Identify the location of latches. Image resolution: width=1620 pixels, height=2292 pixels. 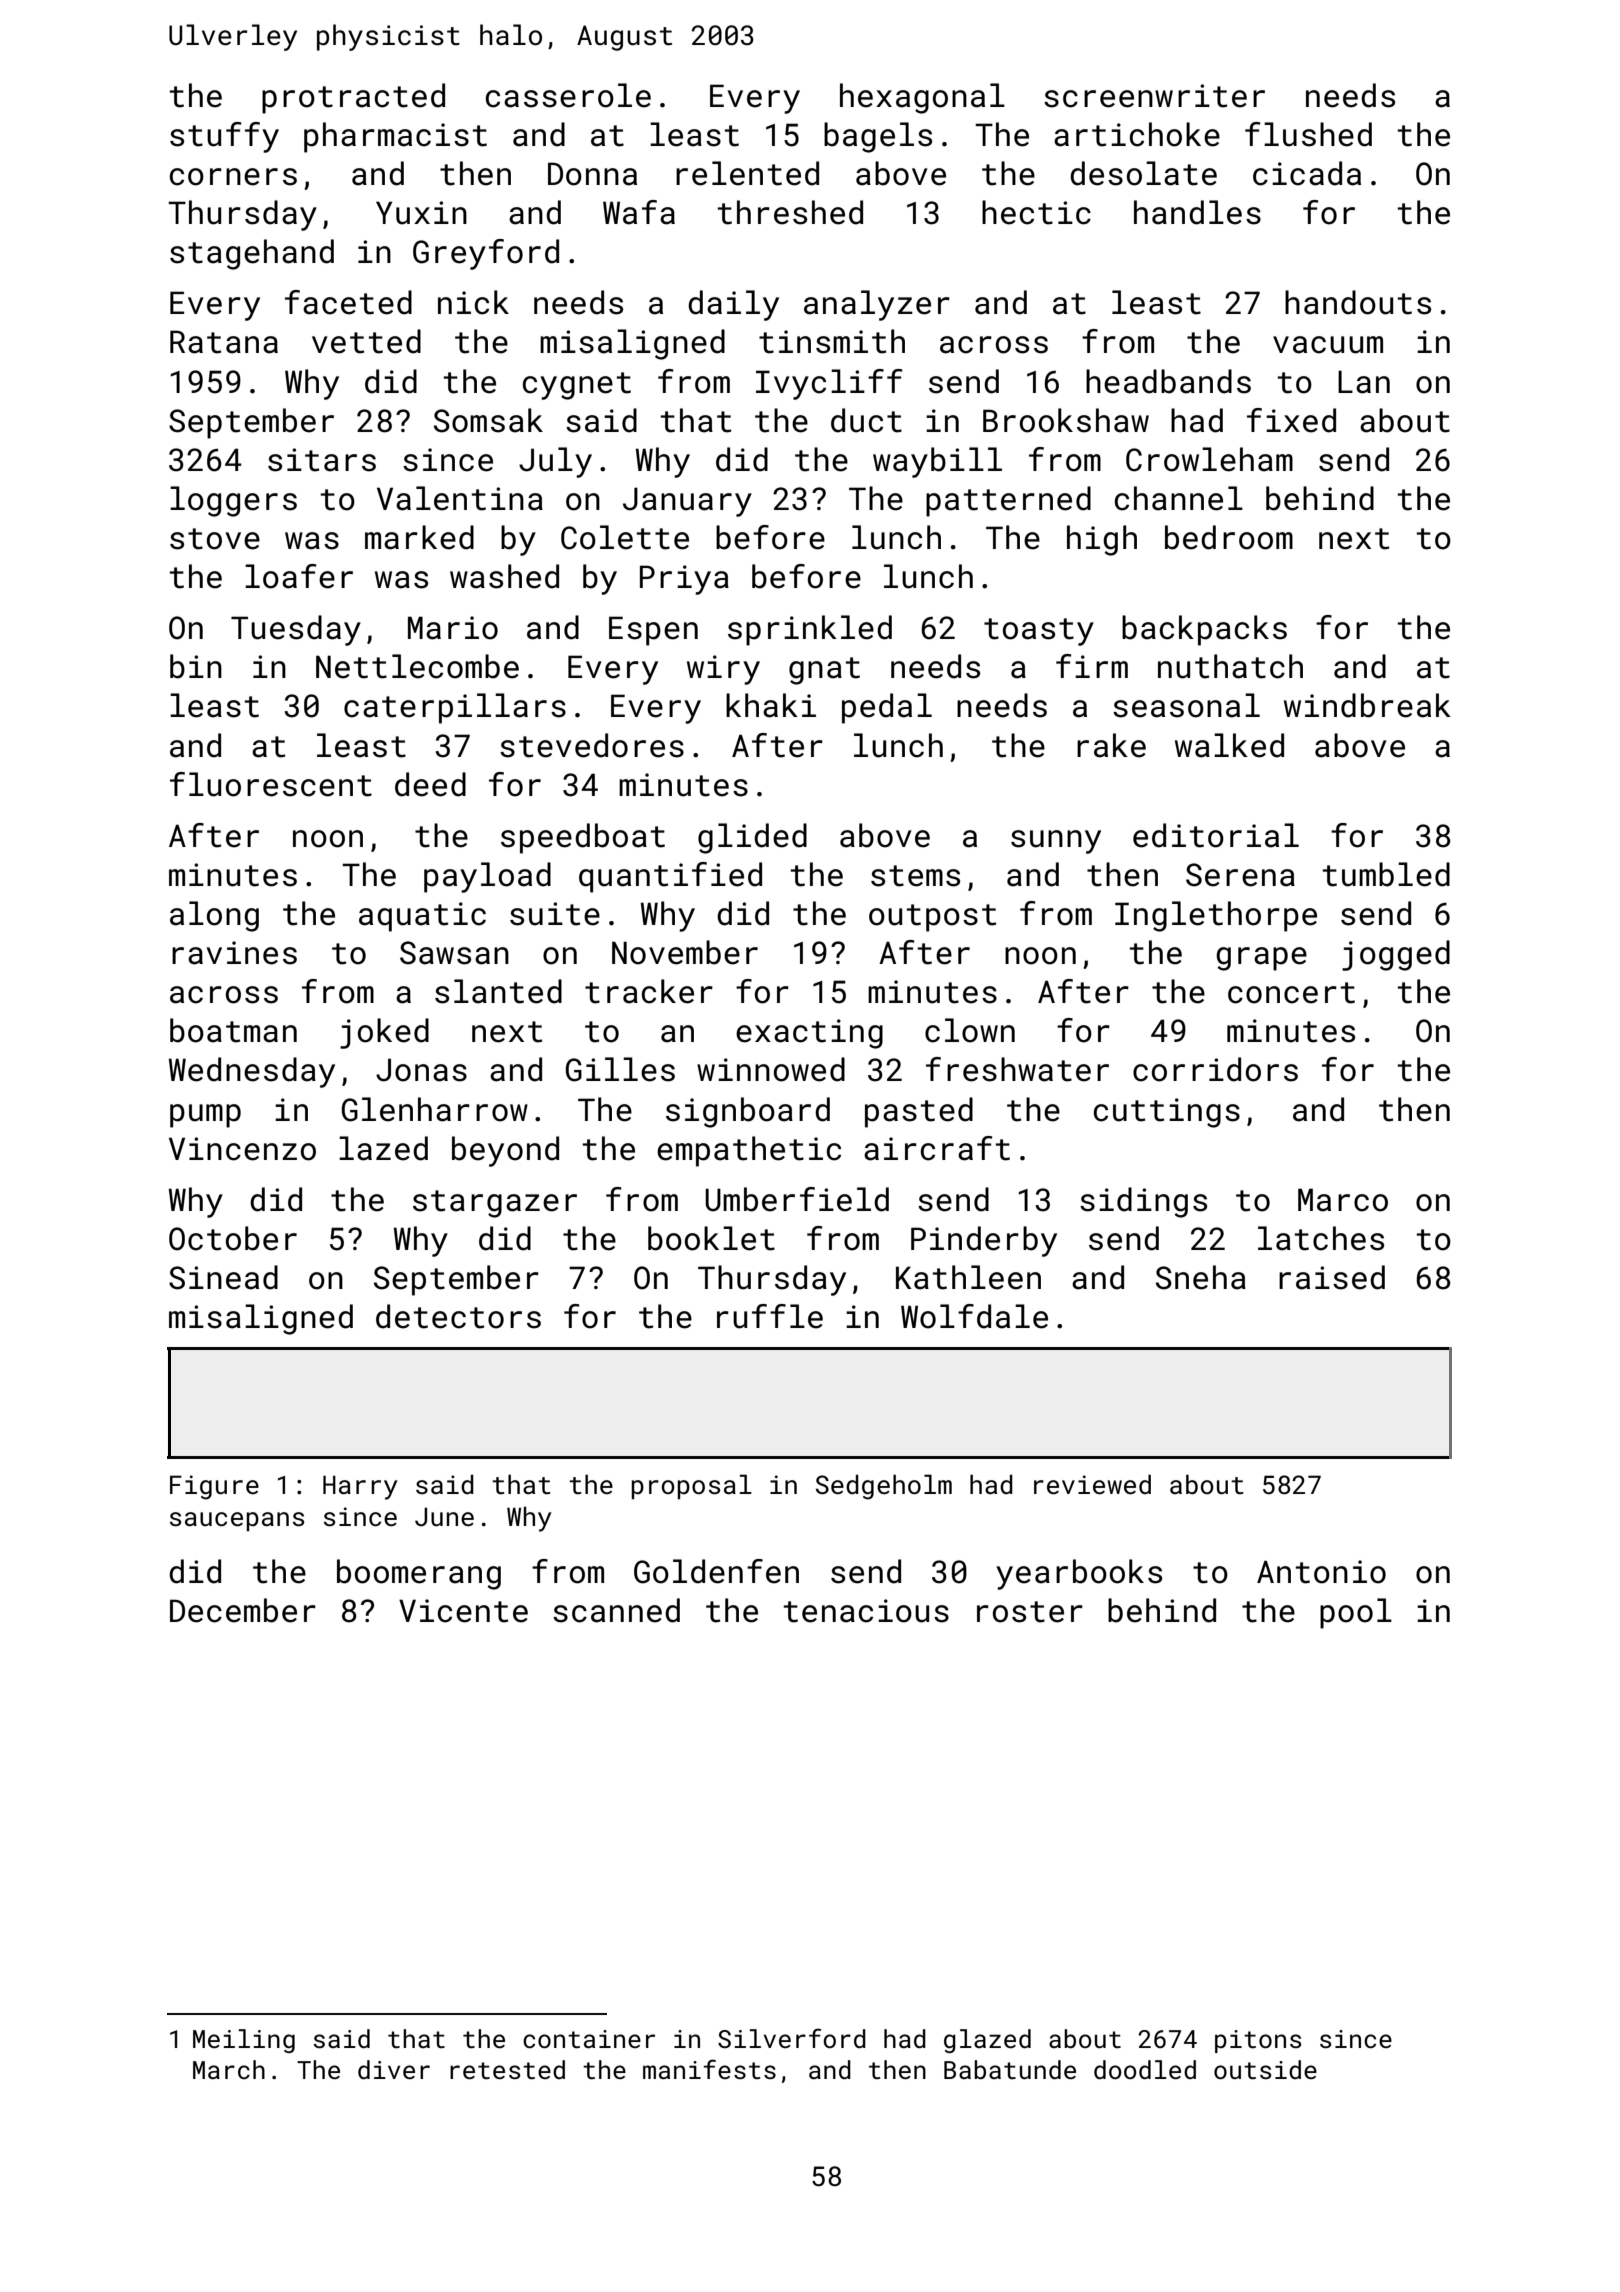
(1321, 1238).
